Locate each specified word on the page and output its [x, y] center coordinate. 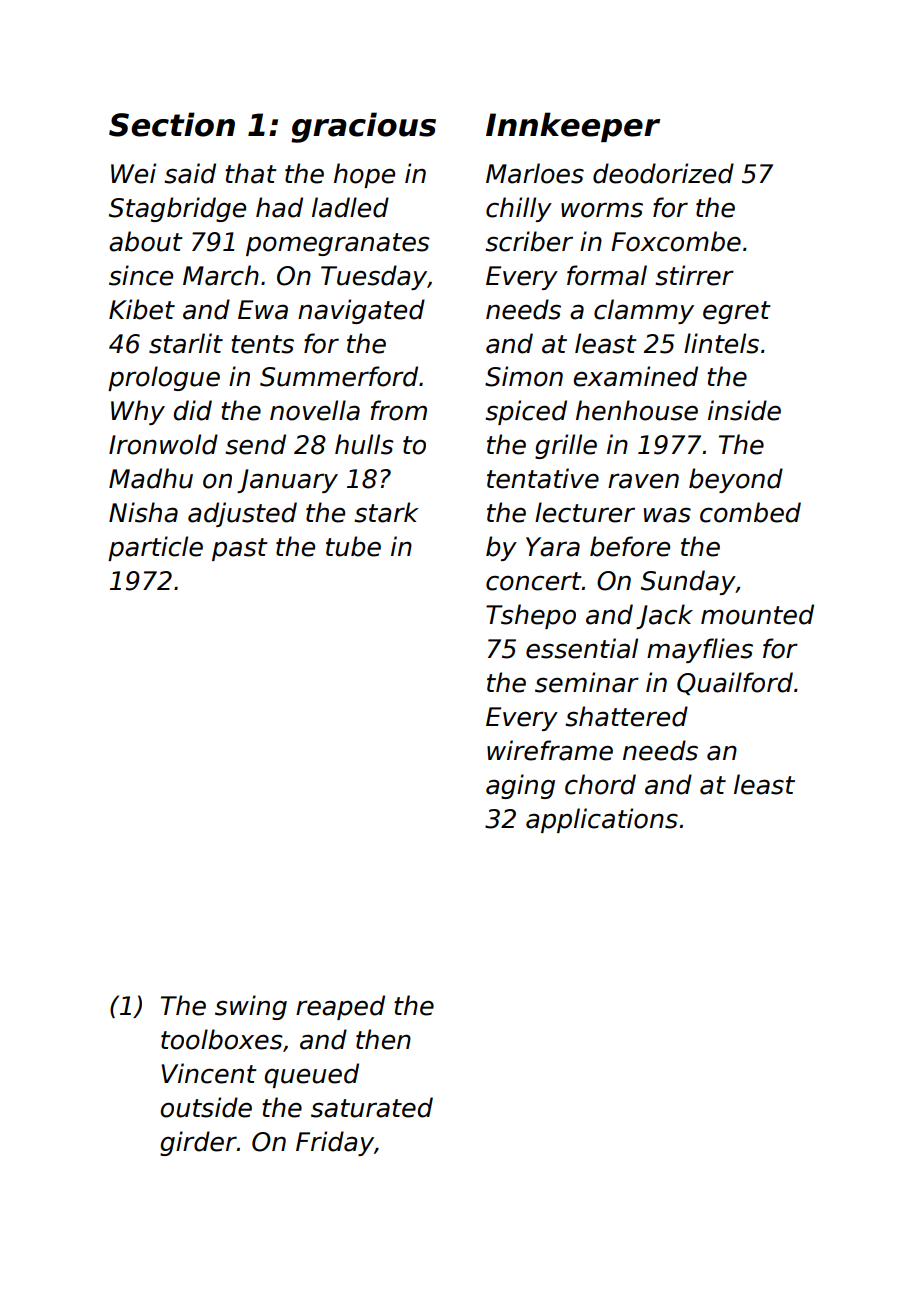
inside [744, 410]
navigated [361, 311]
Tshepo [531, 616]
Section [172, 124]
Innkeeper [573, 127]
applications [602, 820]
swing [251, 1007]
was [667, 515]
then [383, 1039]
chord [600, 784]
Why [138, 412]
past [240, 549]
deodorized [663, 173]
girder [198, 1143]
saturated [372, 1107]
